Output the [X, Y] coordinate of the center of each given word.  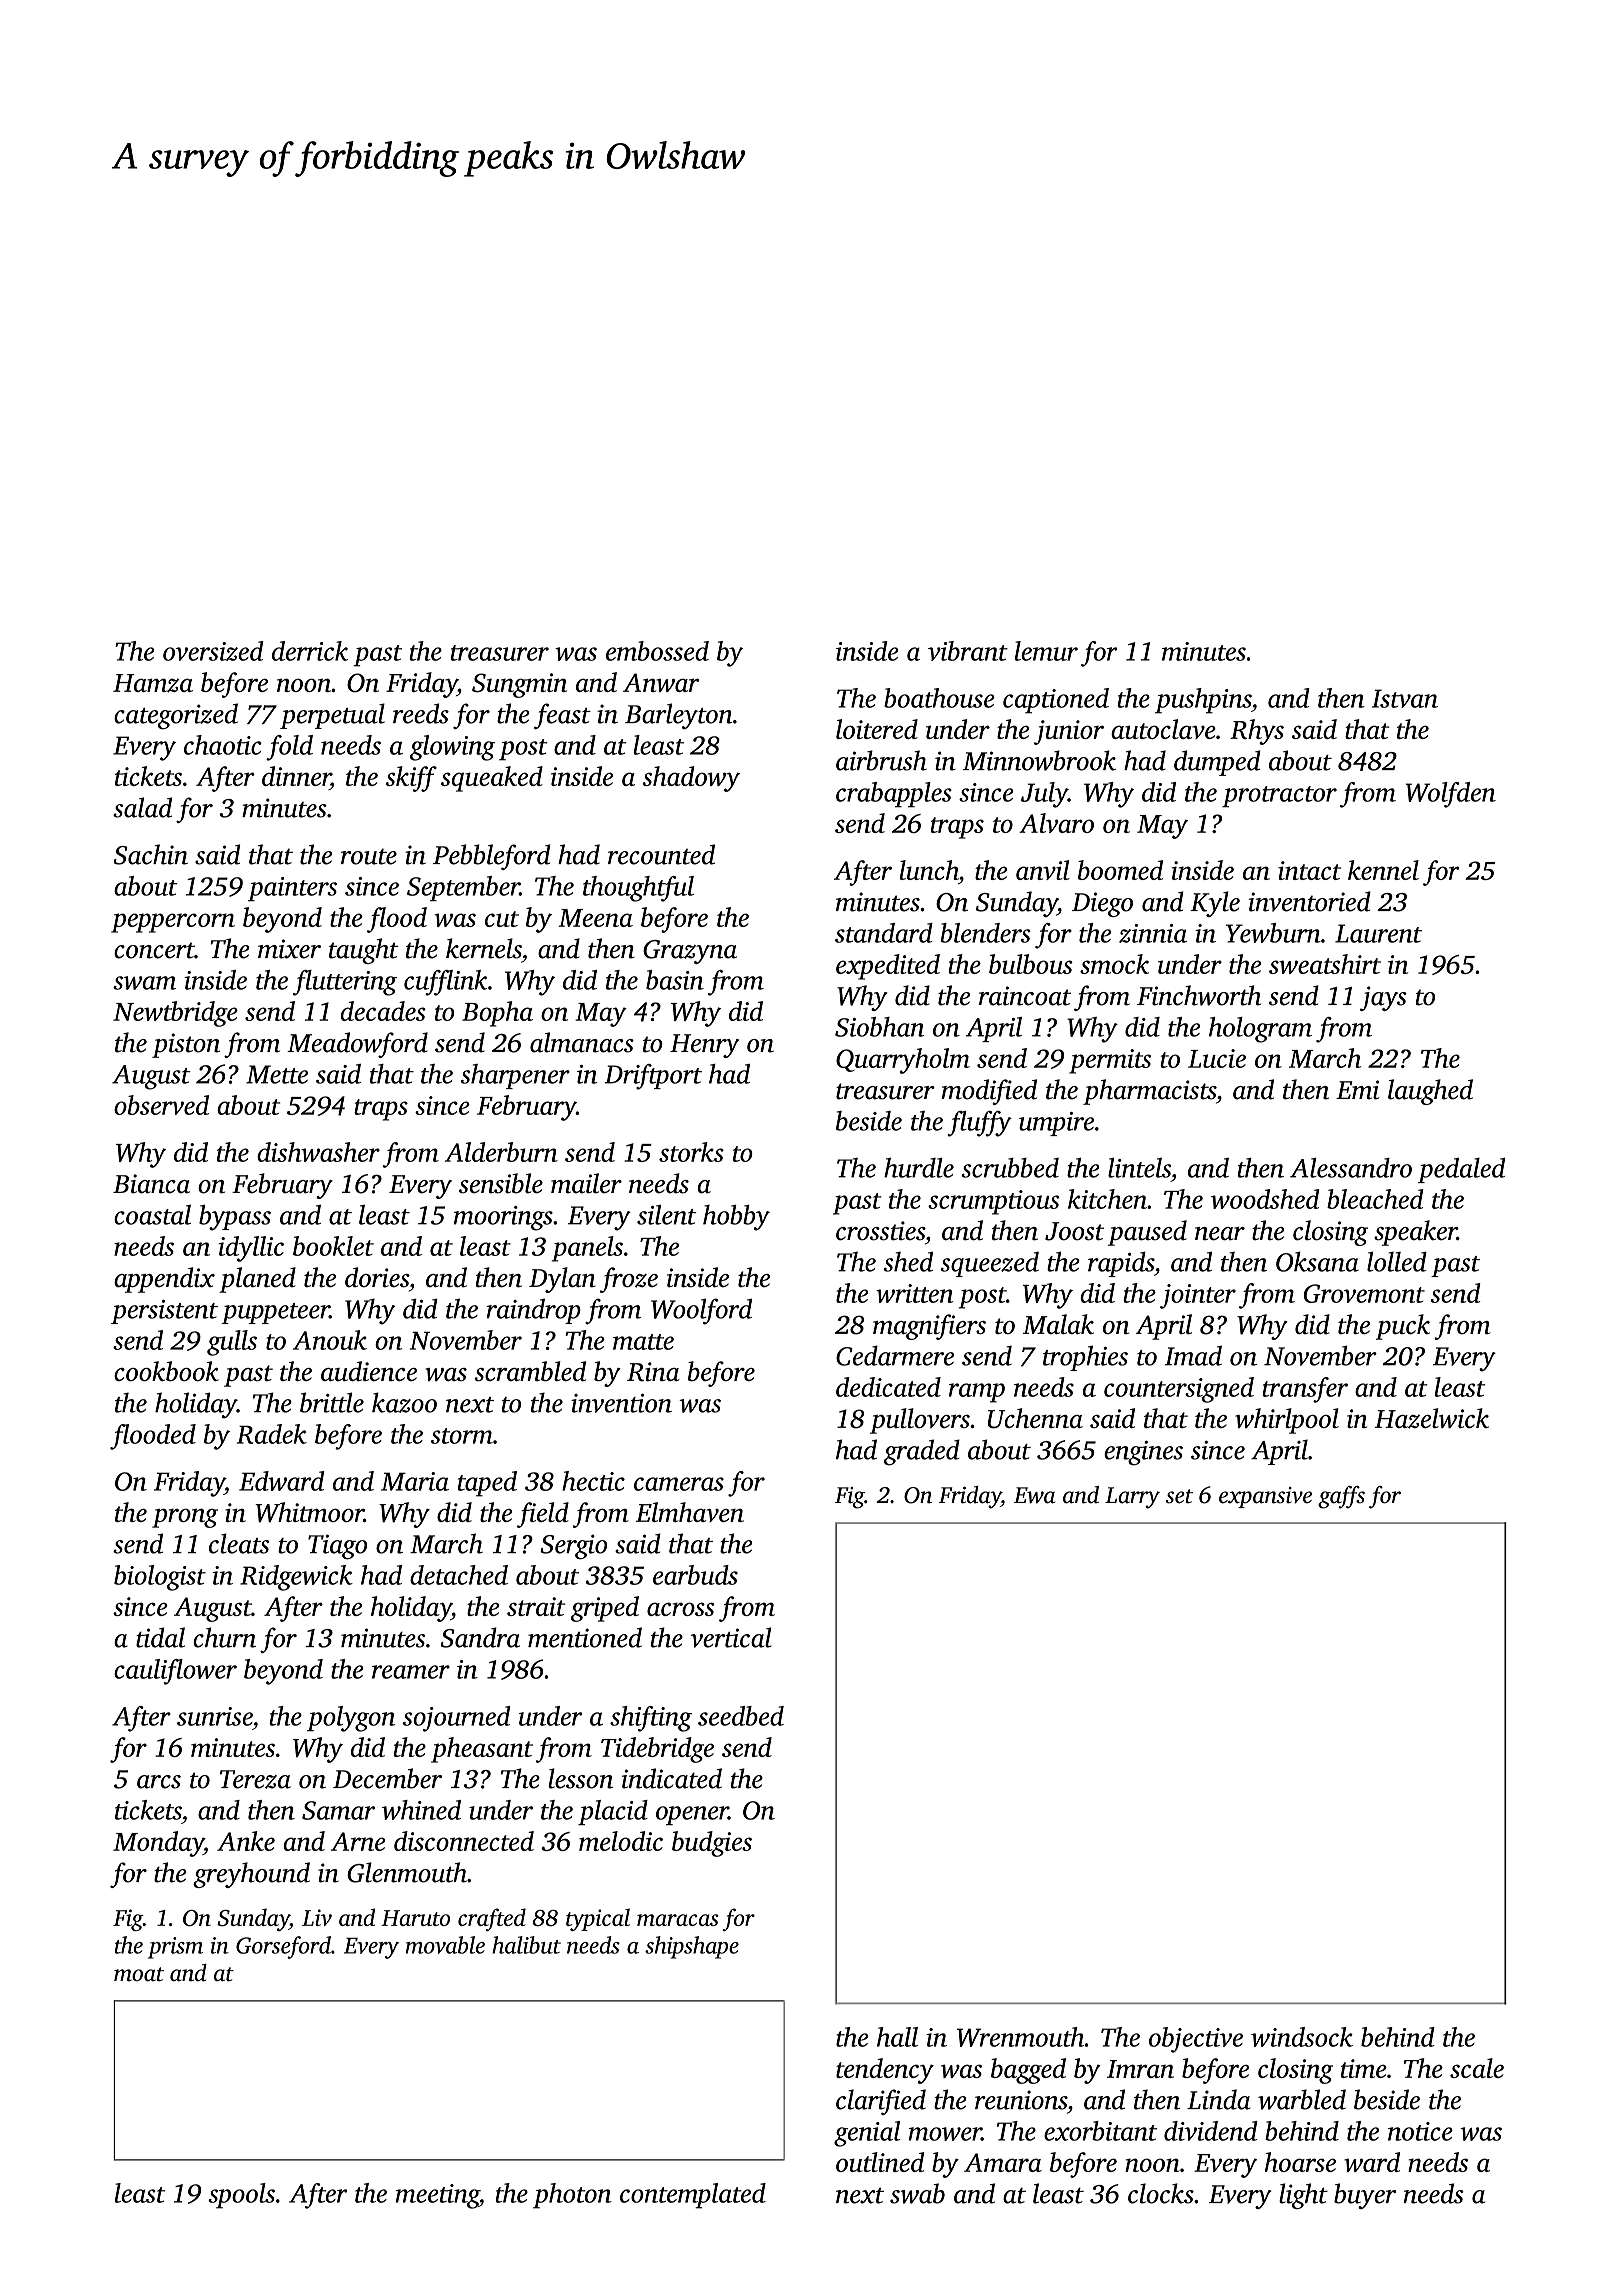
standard [884, 933]
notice [1420, 2131]
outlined [880, 2162]
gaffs [1341, 1497]
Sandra [480, 1637]
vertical [731, 1637]
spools [241, 2196]
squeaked [492, 779]
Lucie [1217, 1058]
